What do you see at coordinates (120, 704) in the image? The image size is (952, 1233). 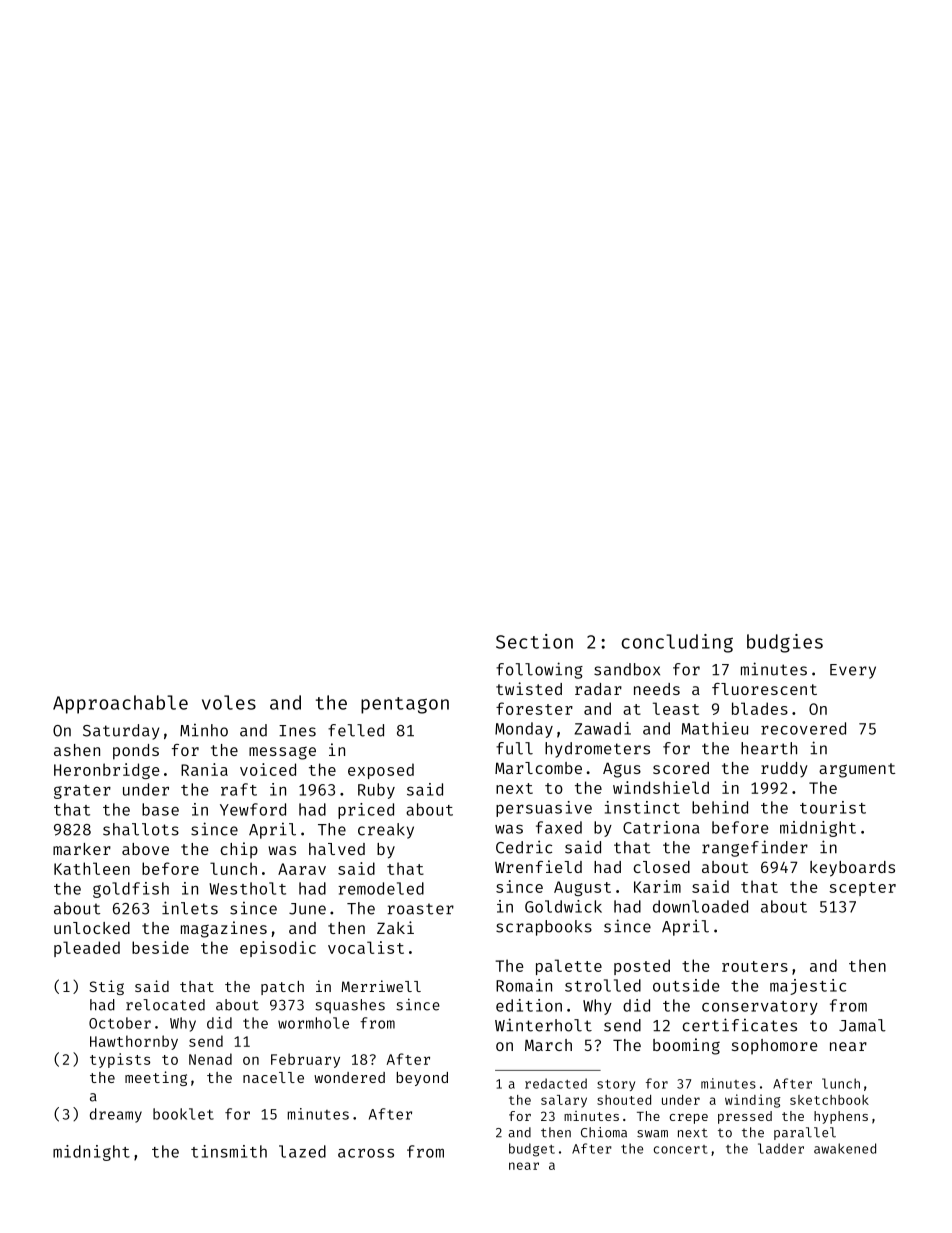 I see `Approachable` at bounding box center [120, 704].
